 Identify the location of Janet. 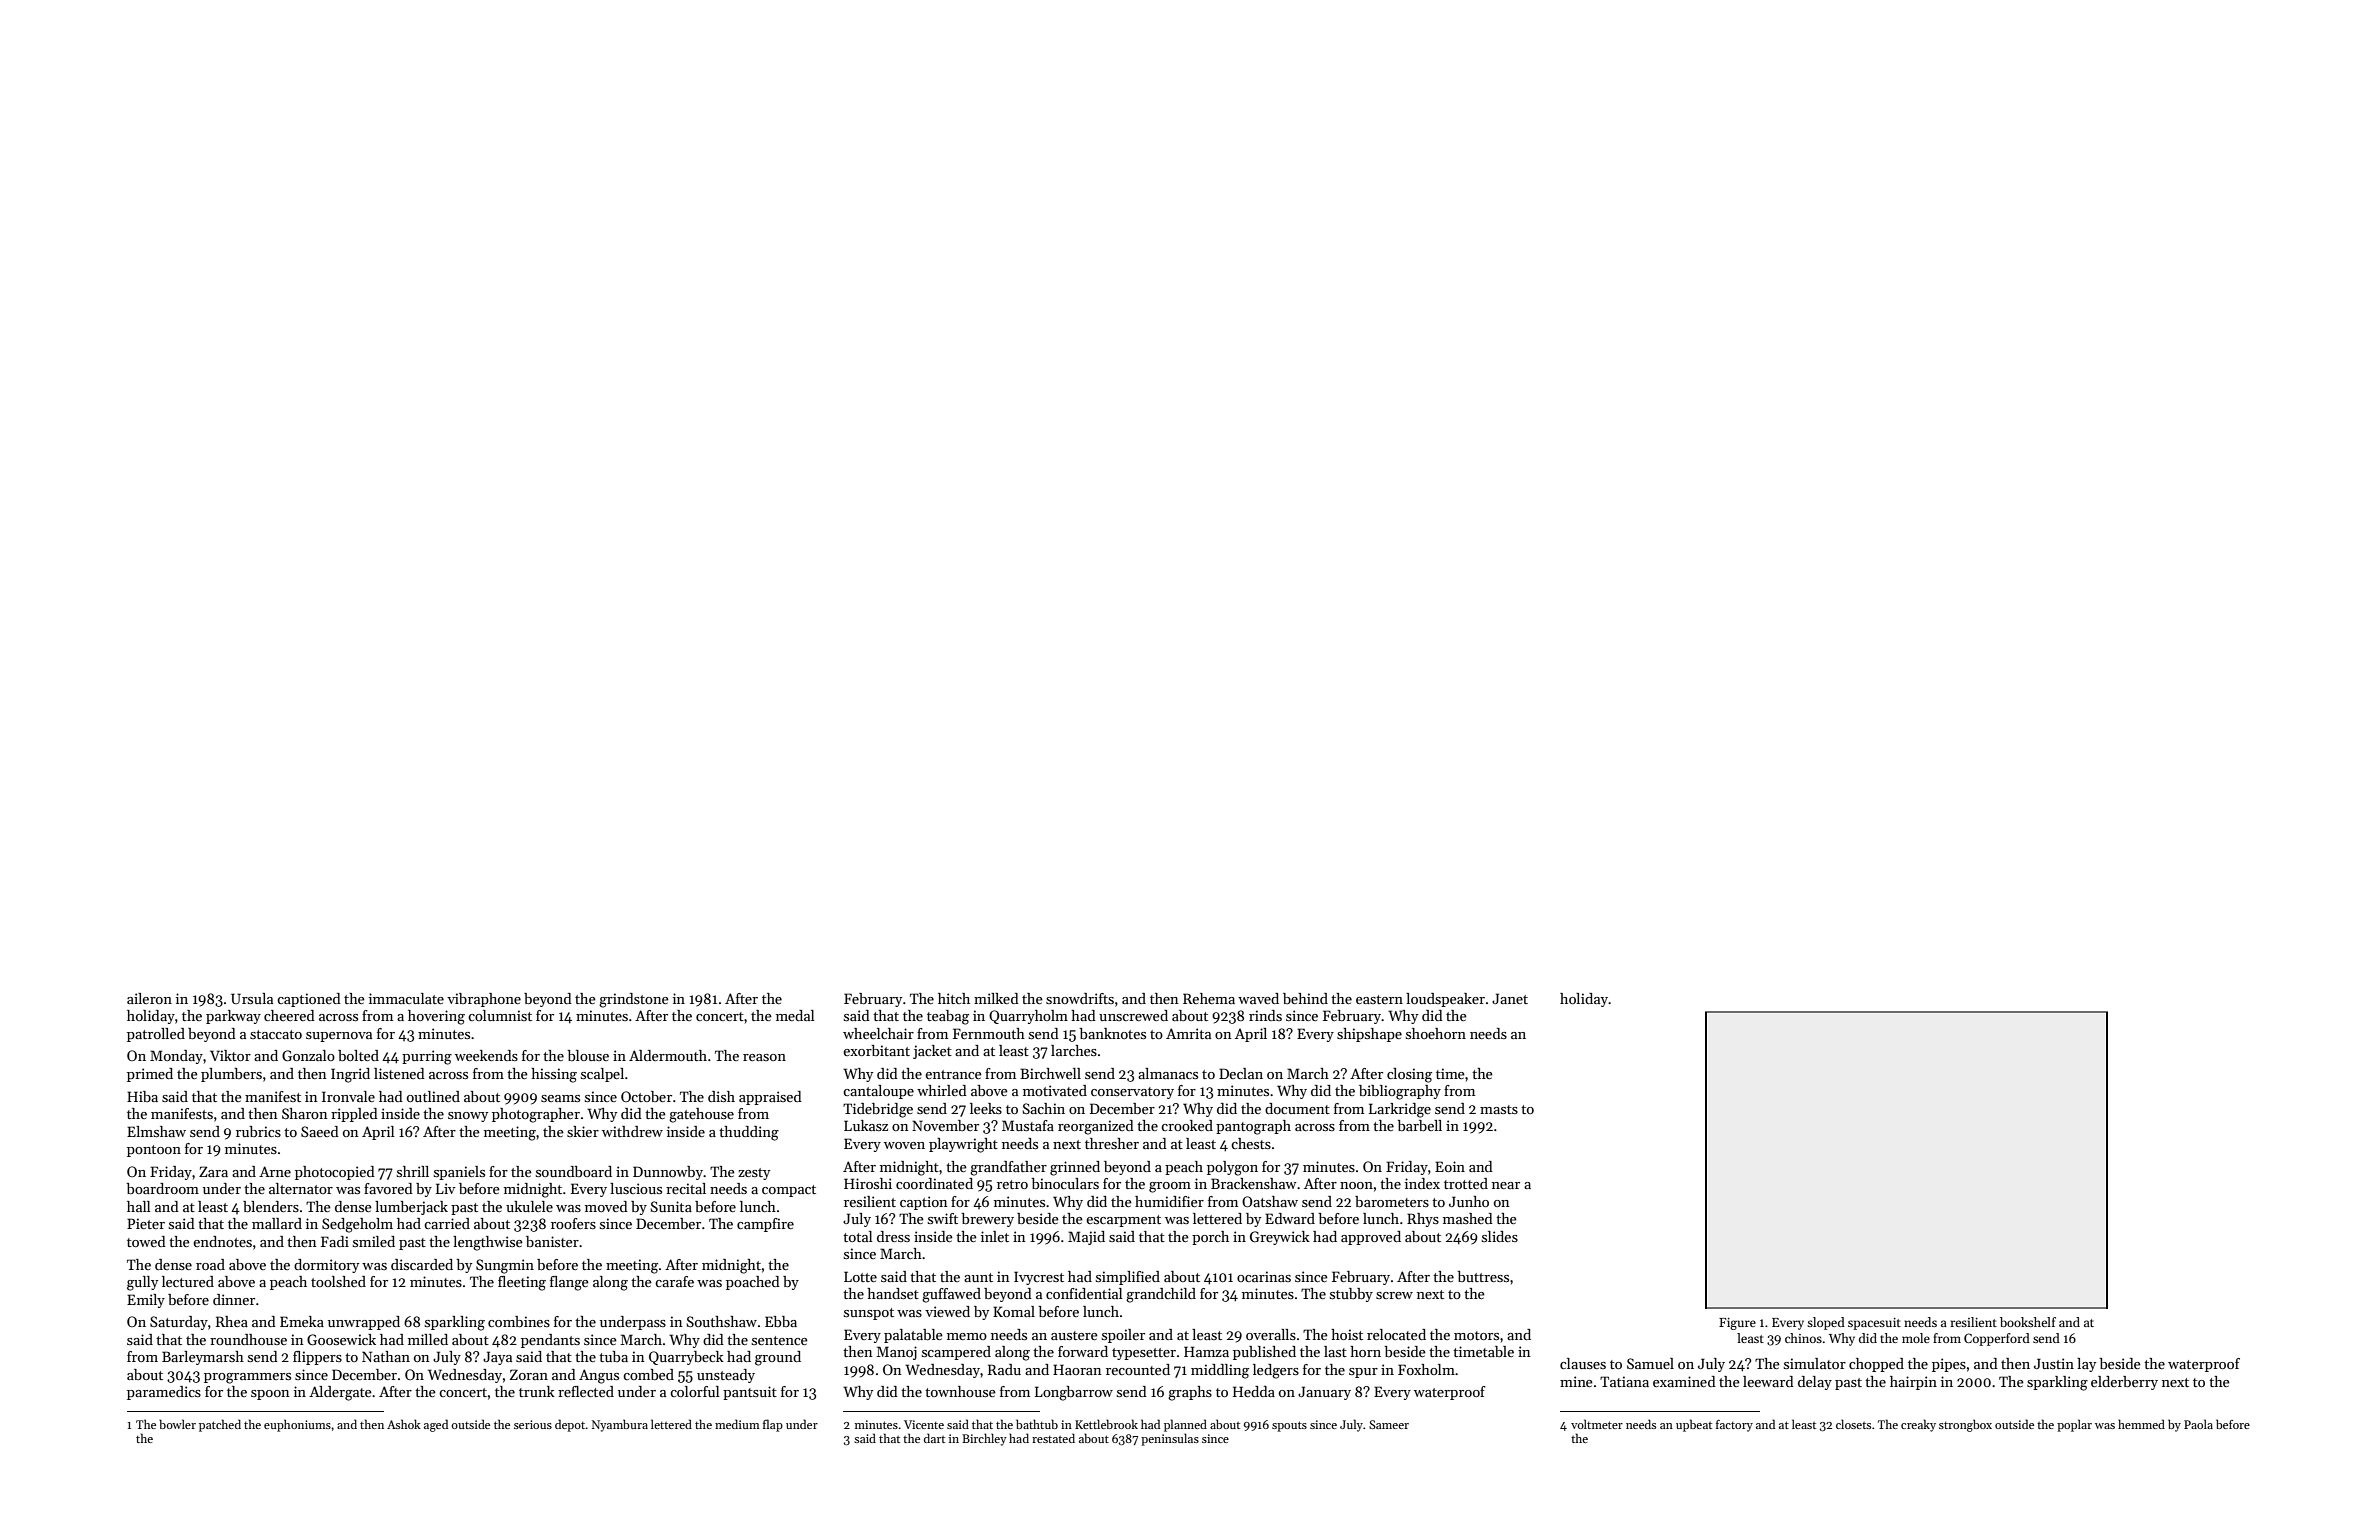
(1510, 998).
